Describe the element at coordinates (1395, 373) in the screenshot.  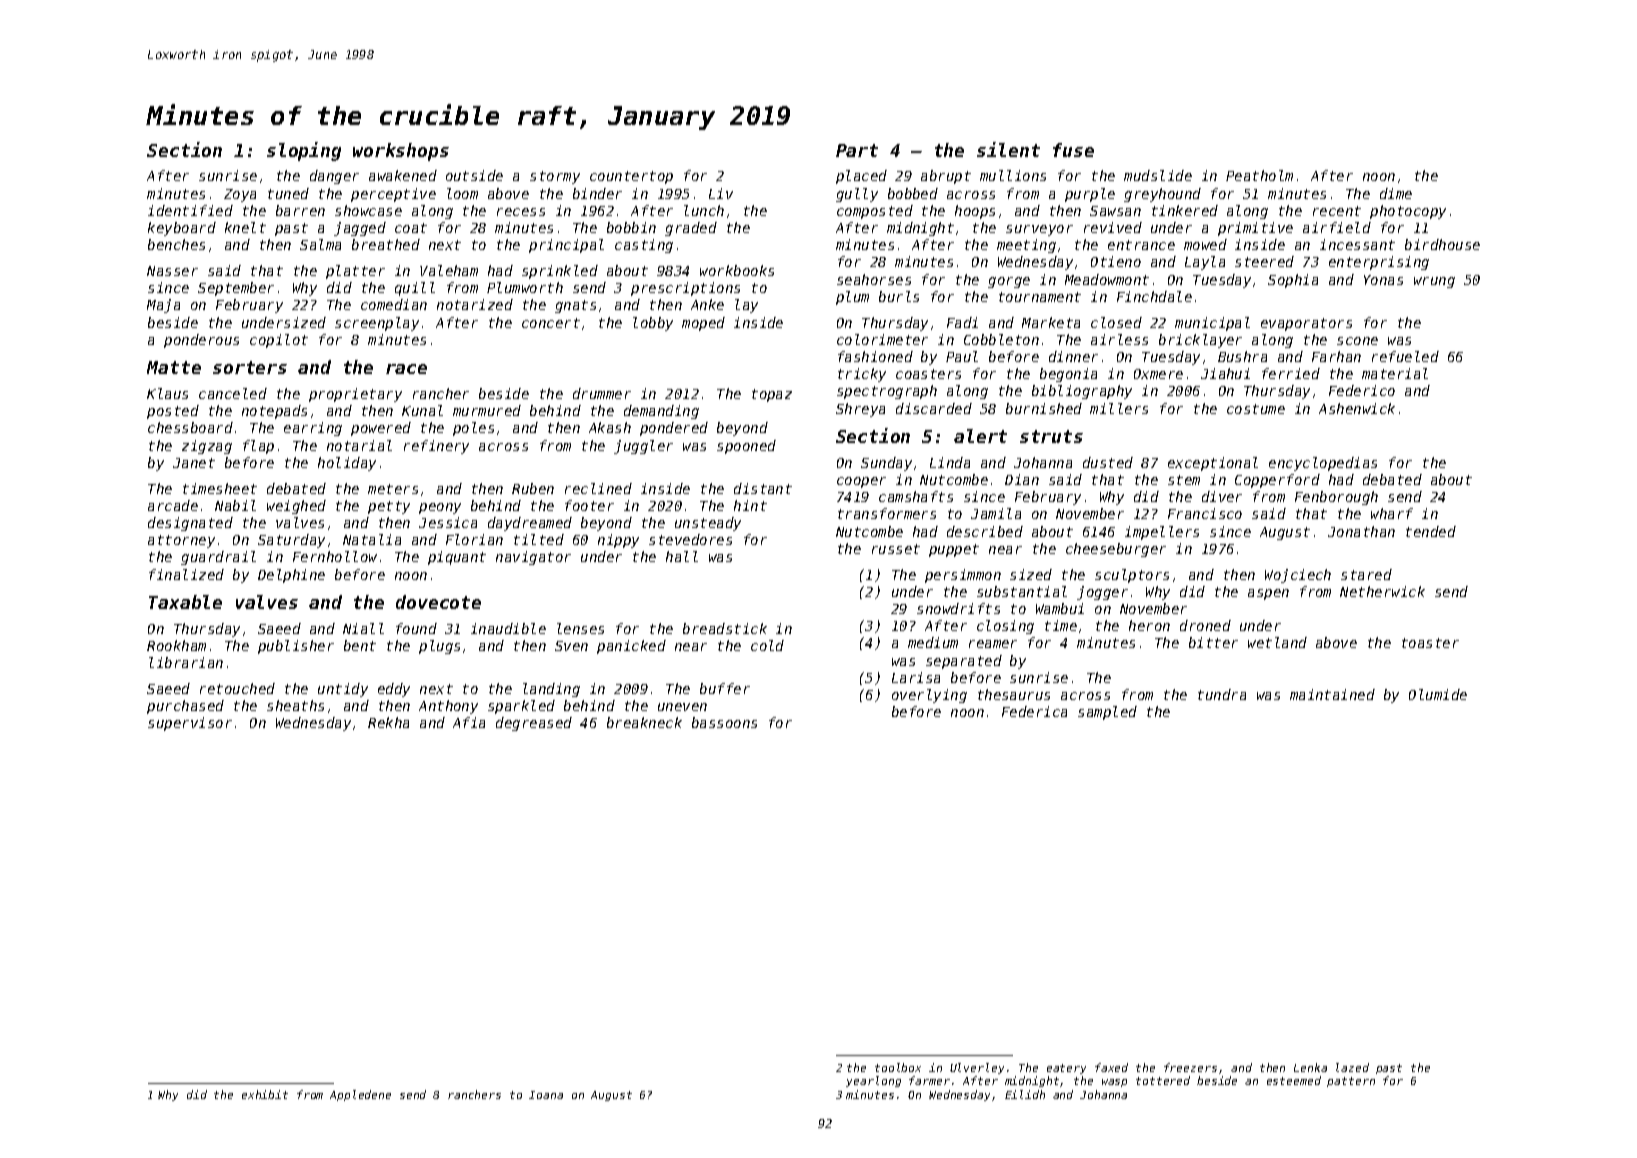
I see `material` at that location.
